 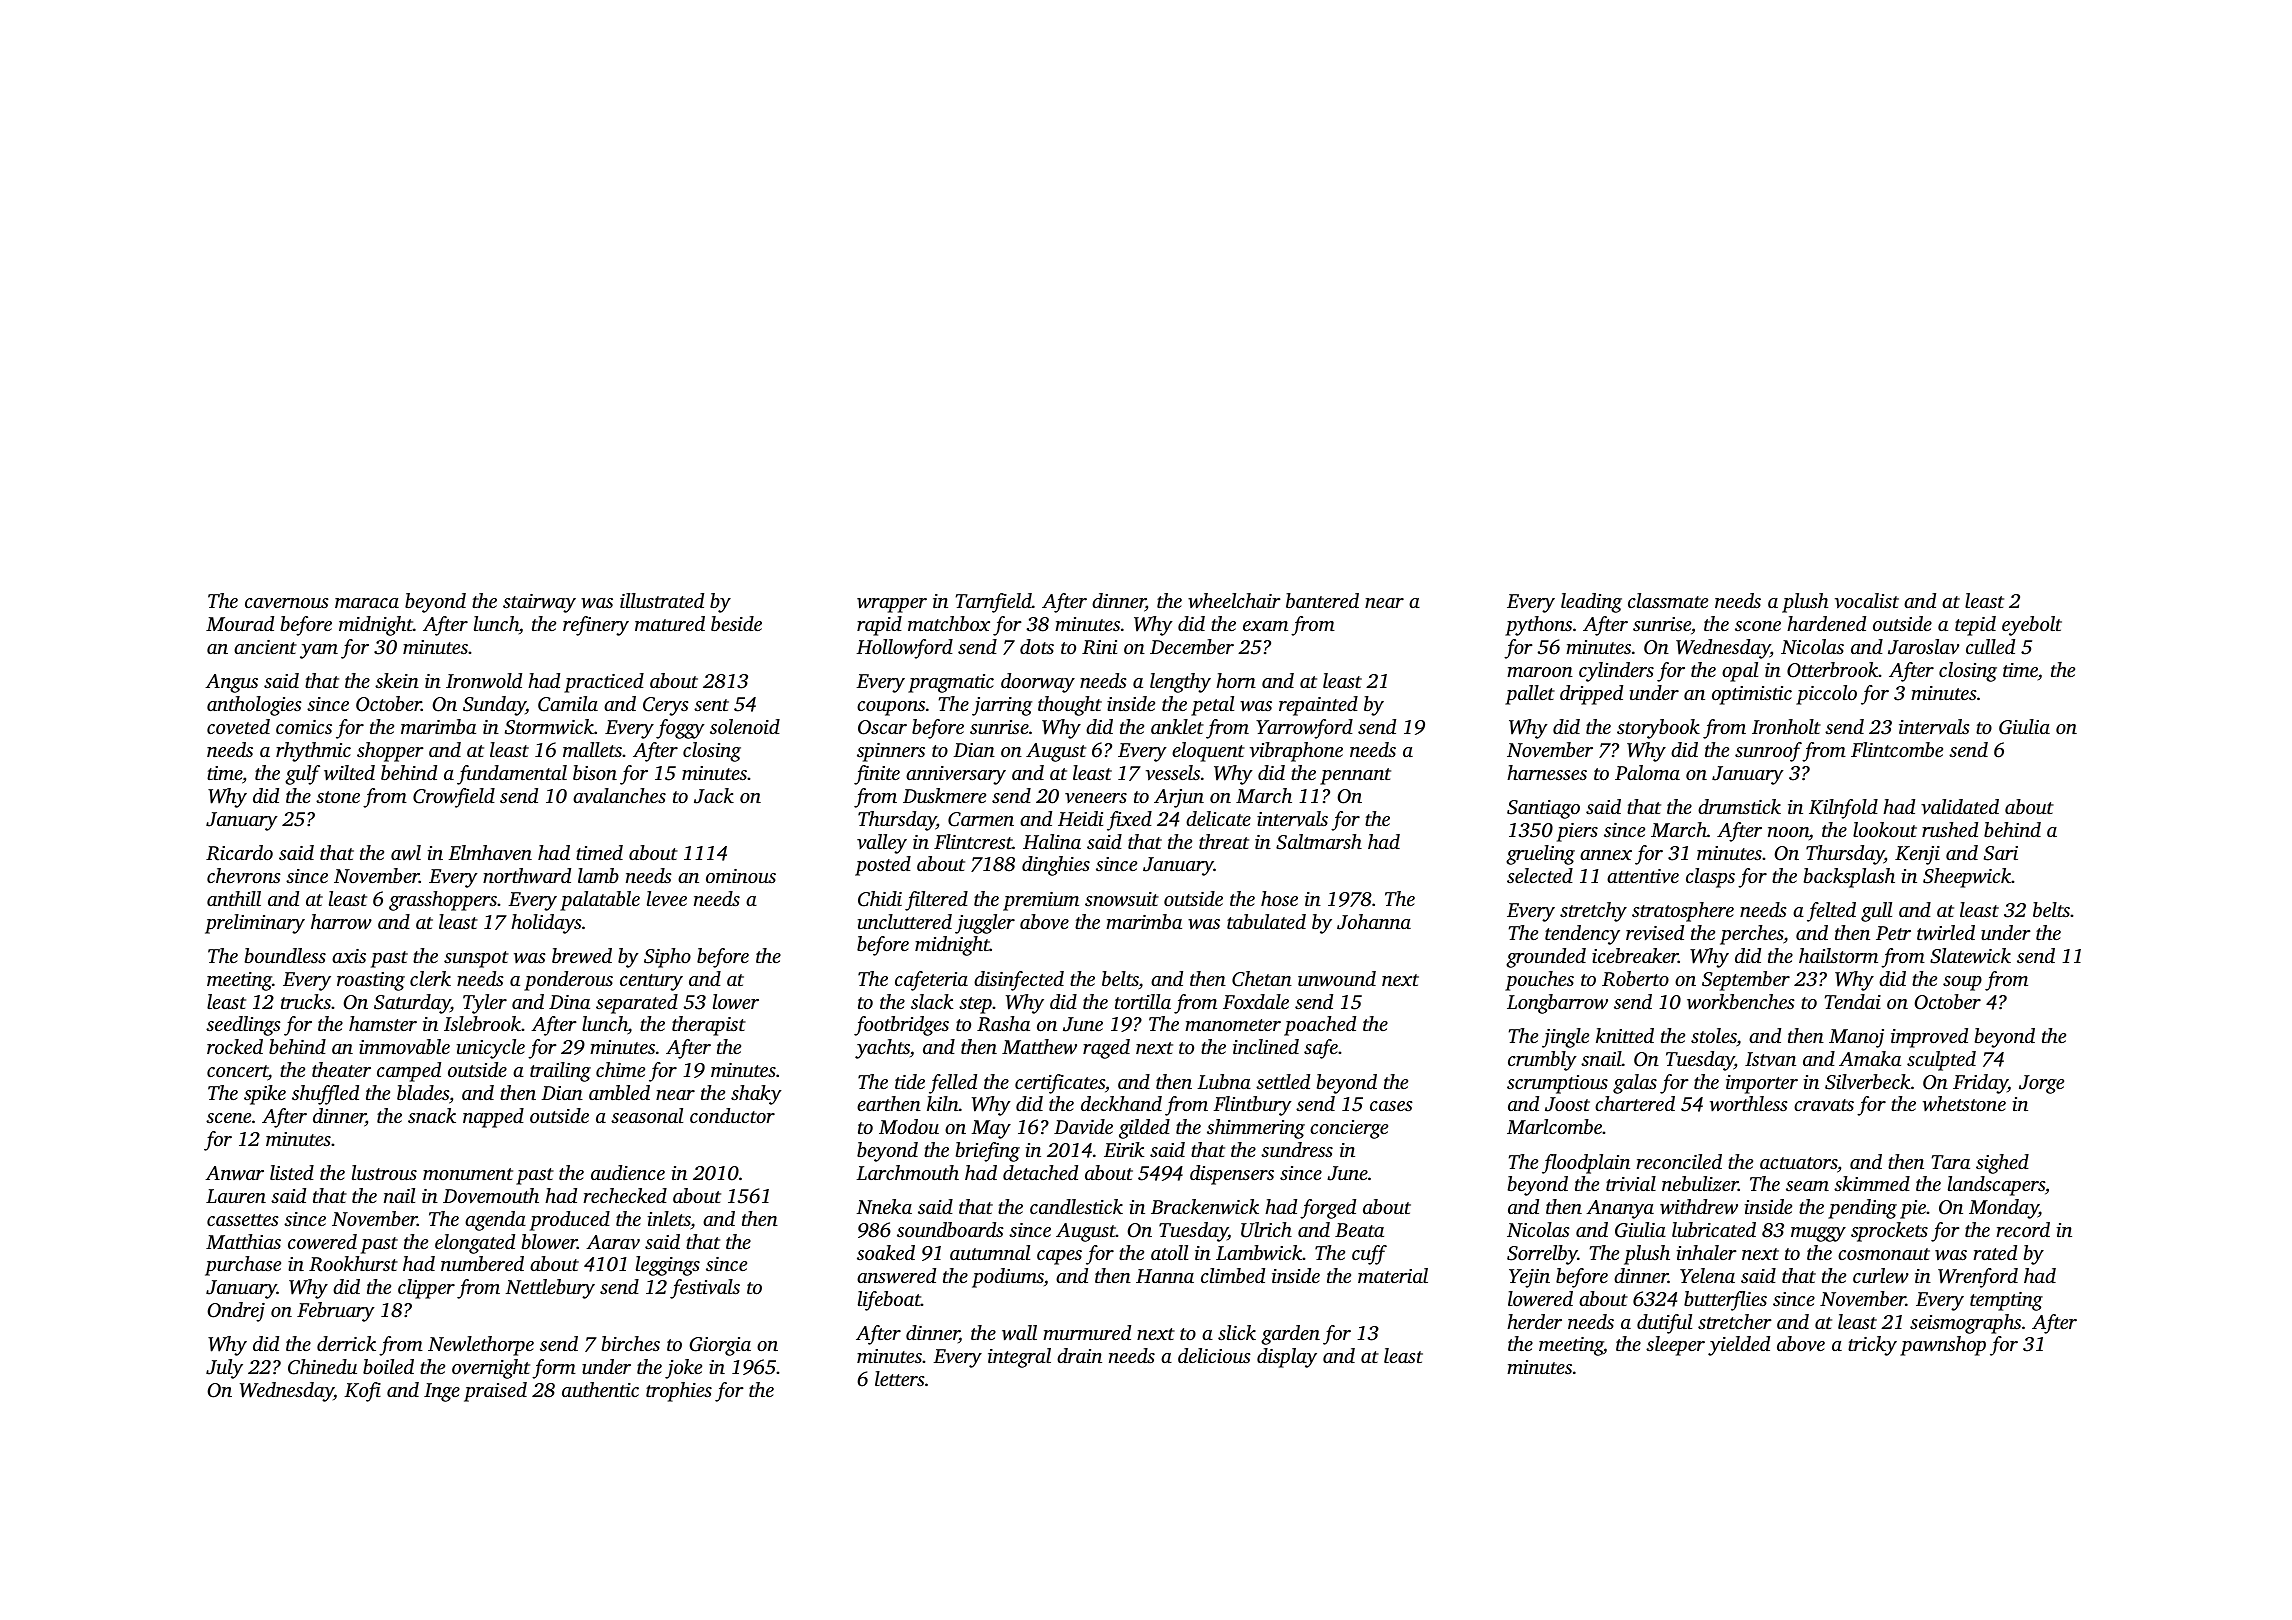 What do you see at coordinates (741, 876) in the image?
I see `ominous` at bounding box center [741, 876].
